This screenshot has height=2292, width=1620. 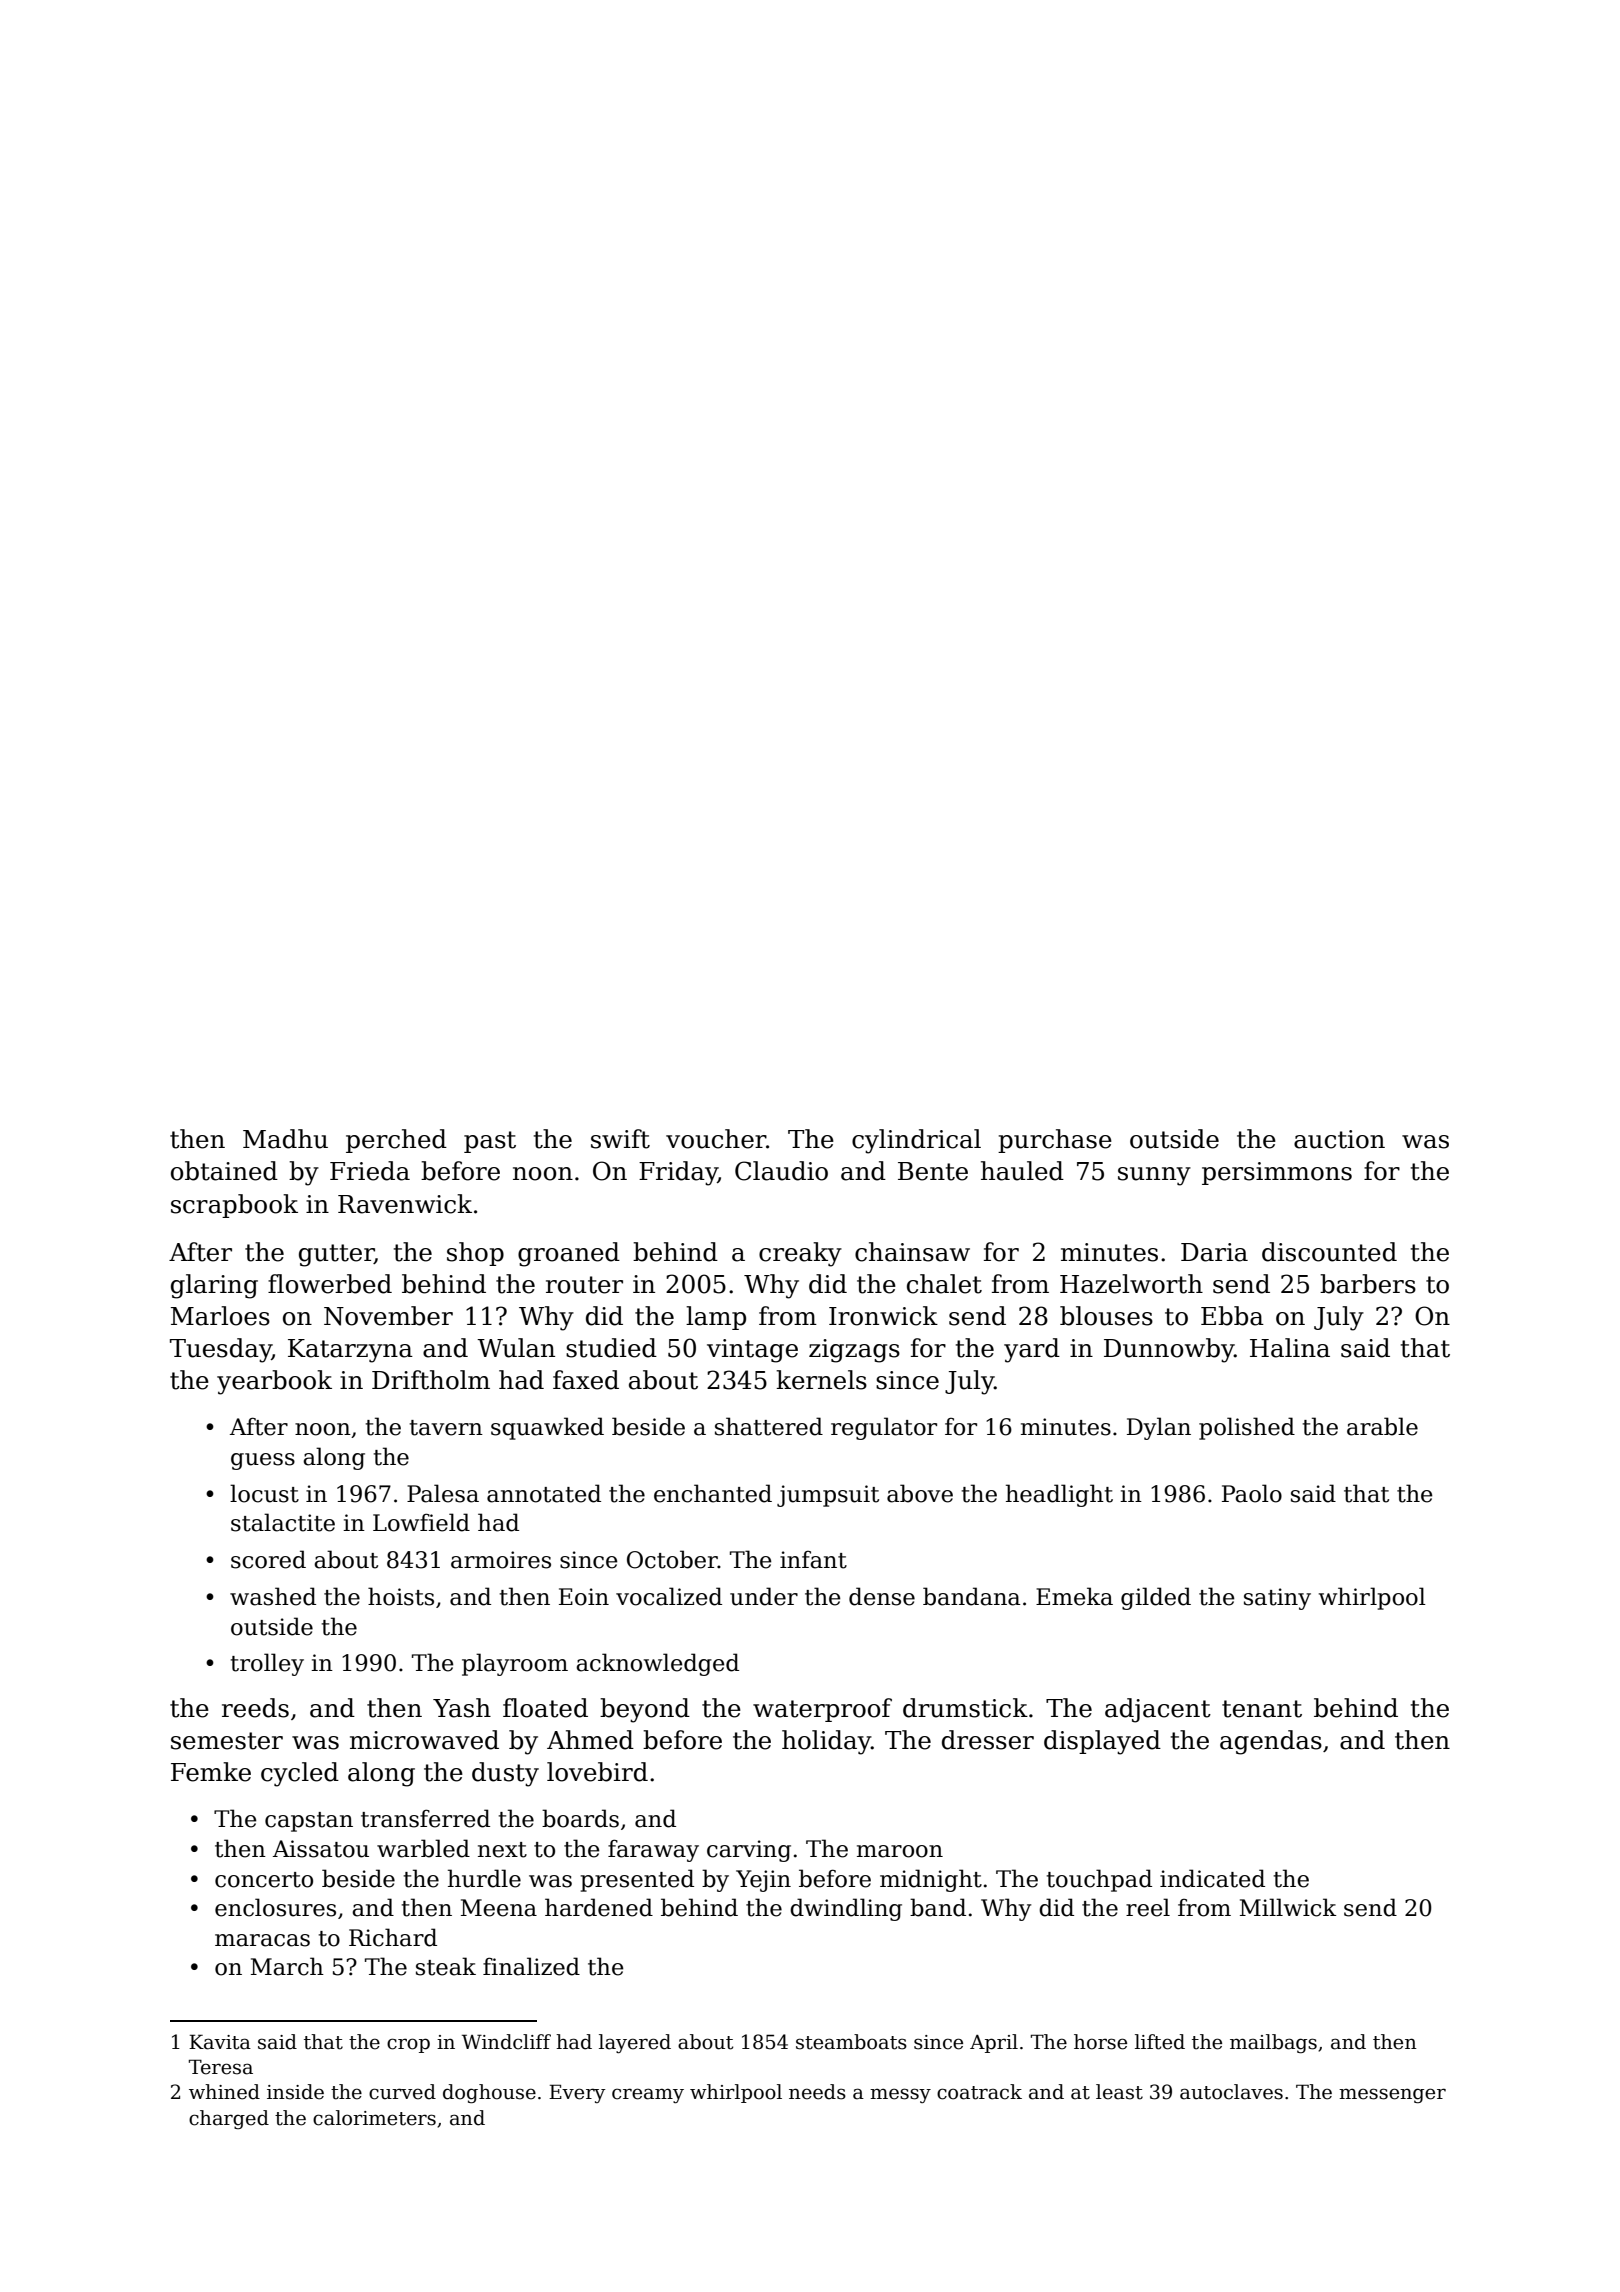 What do you see at coordinates (916, 1141) in the screenshot?
I see `cylindrical` at bounding box center [916, 1141].
